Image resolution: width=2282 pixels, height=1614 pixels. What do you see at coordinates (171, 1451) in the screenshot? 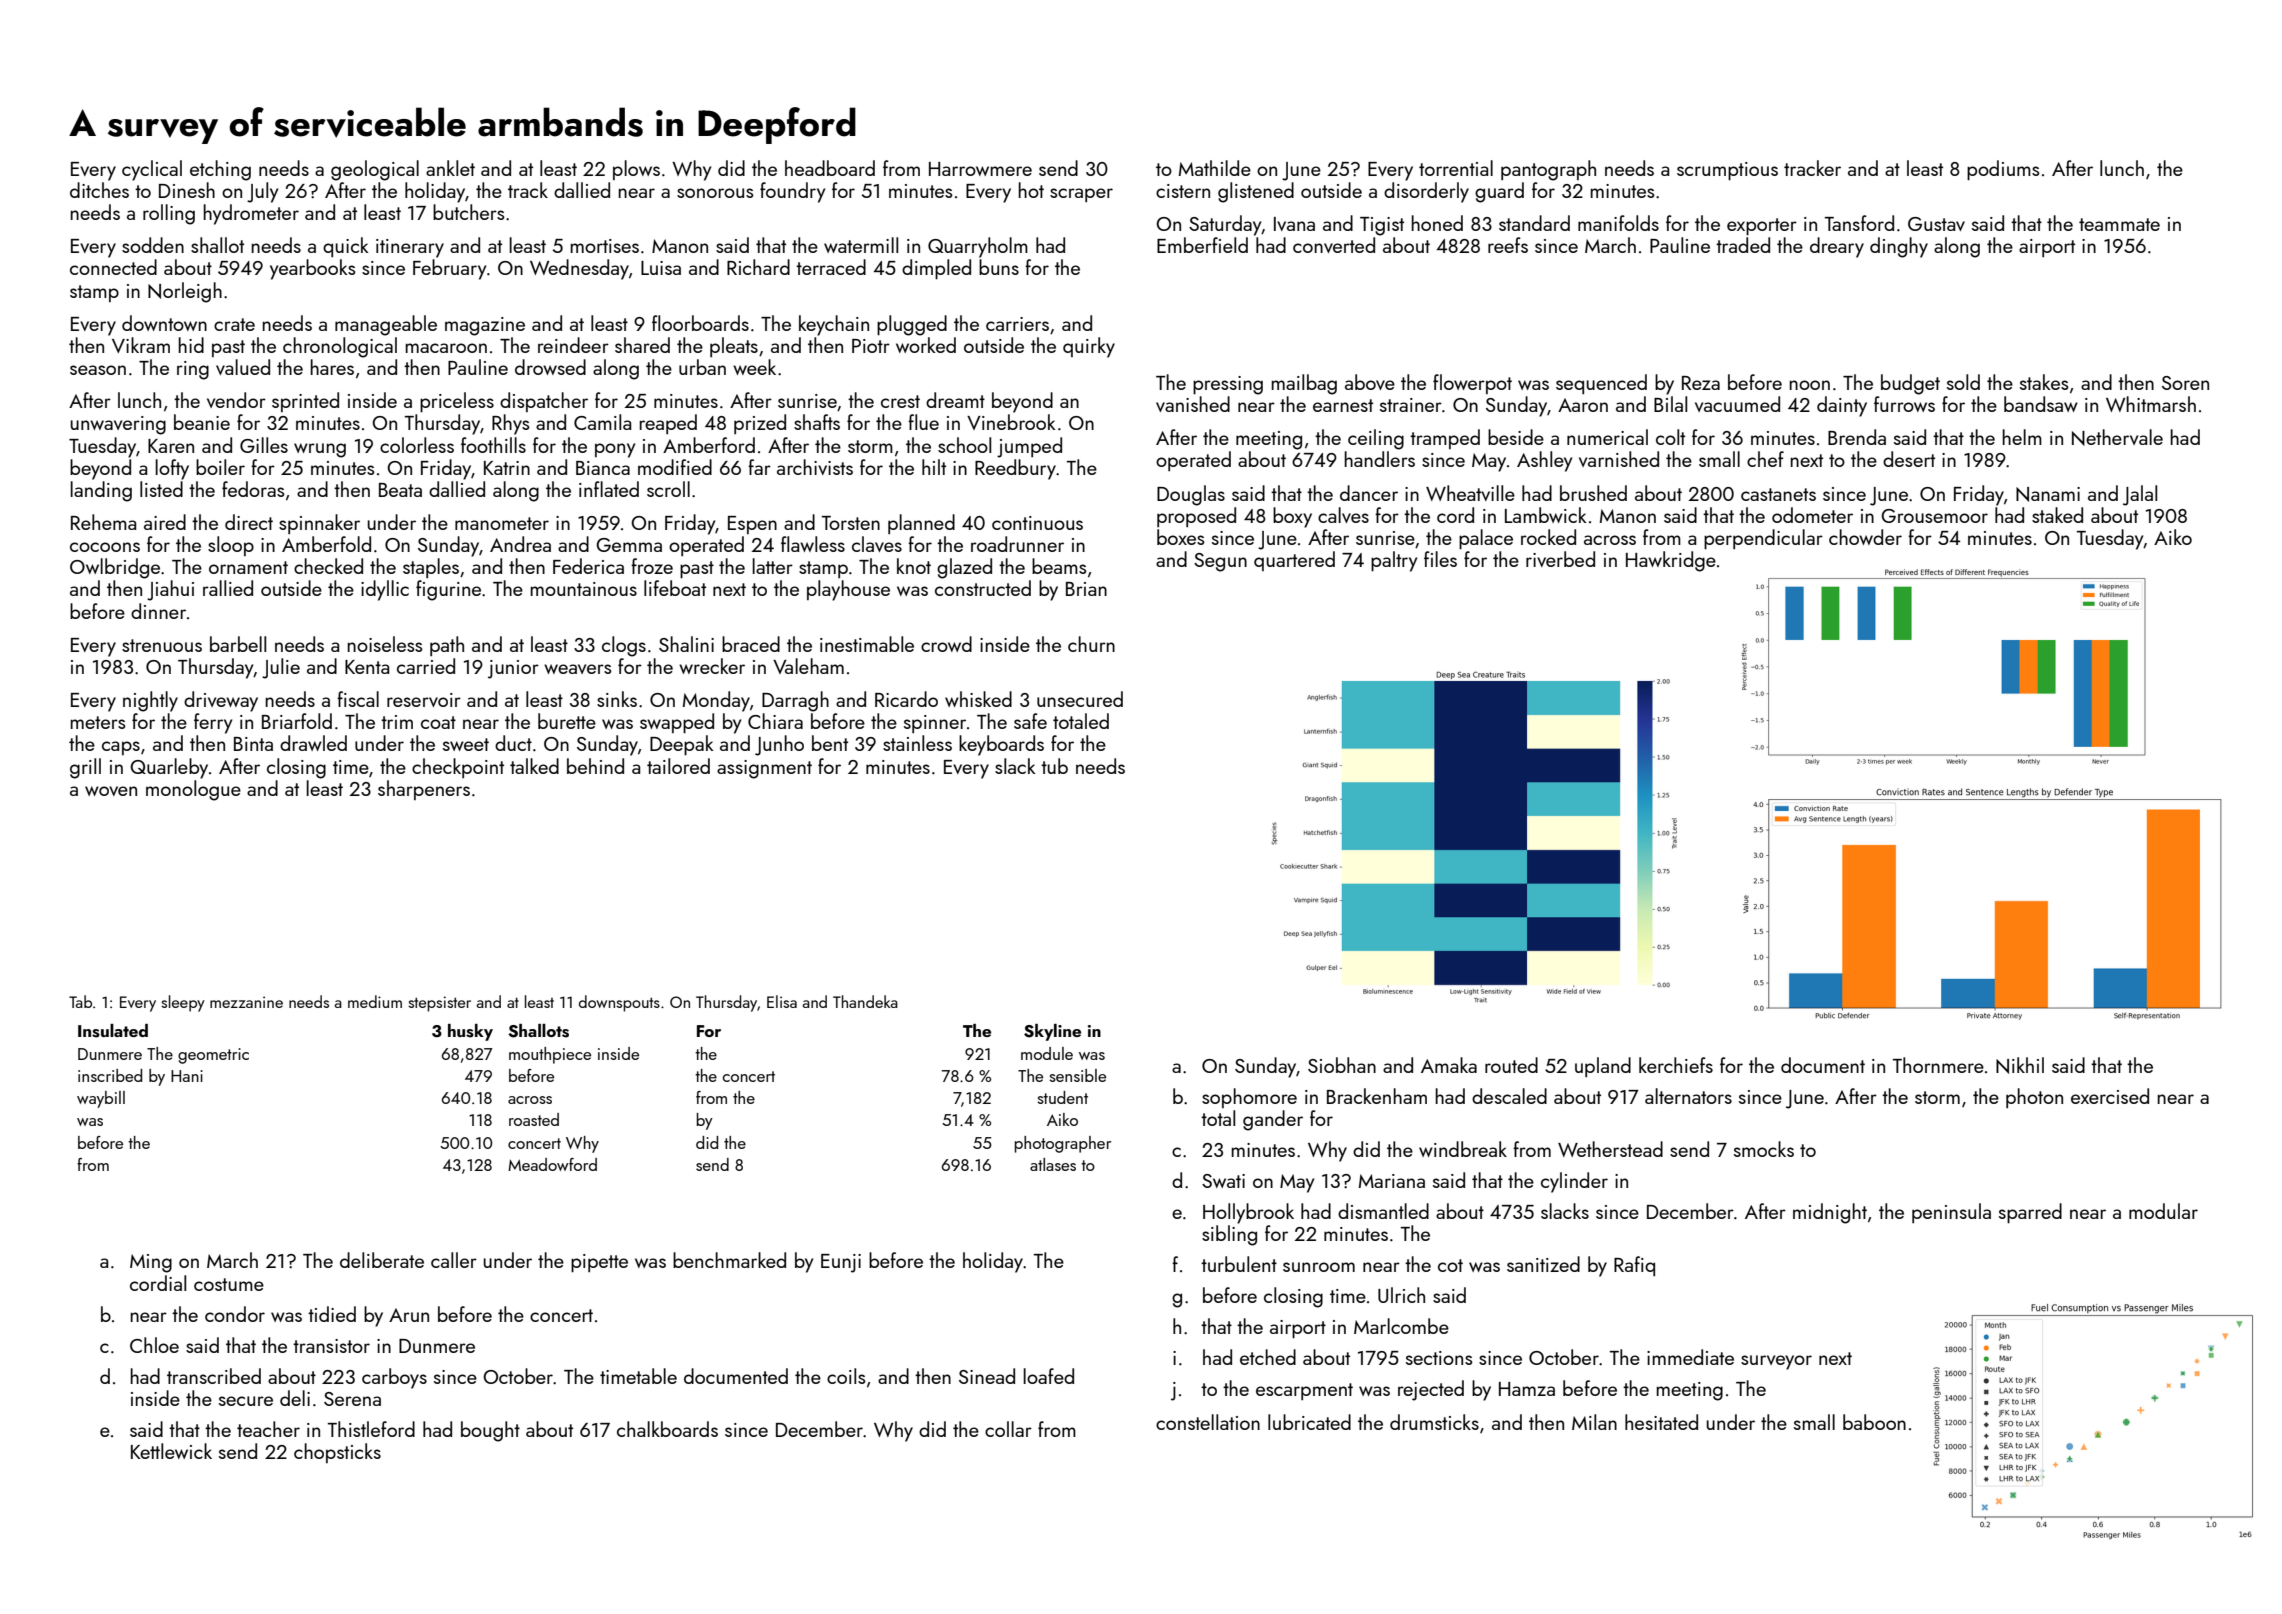
I see `Kettlewick` at bounding box center [171, 1451].
